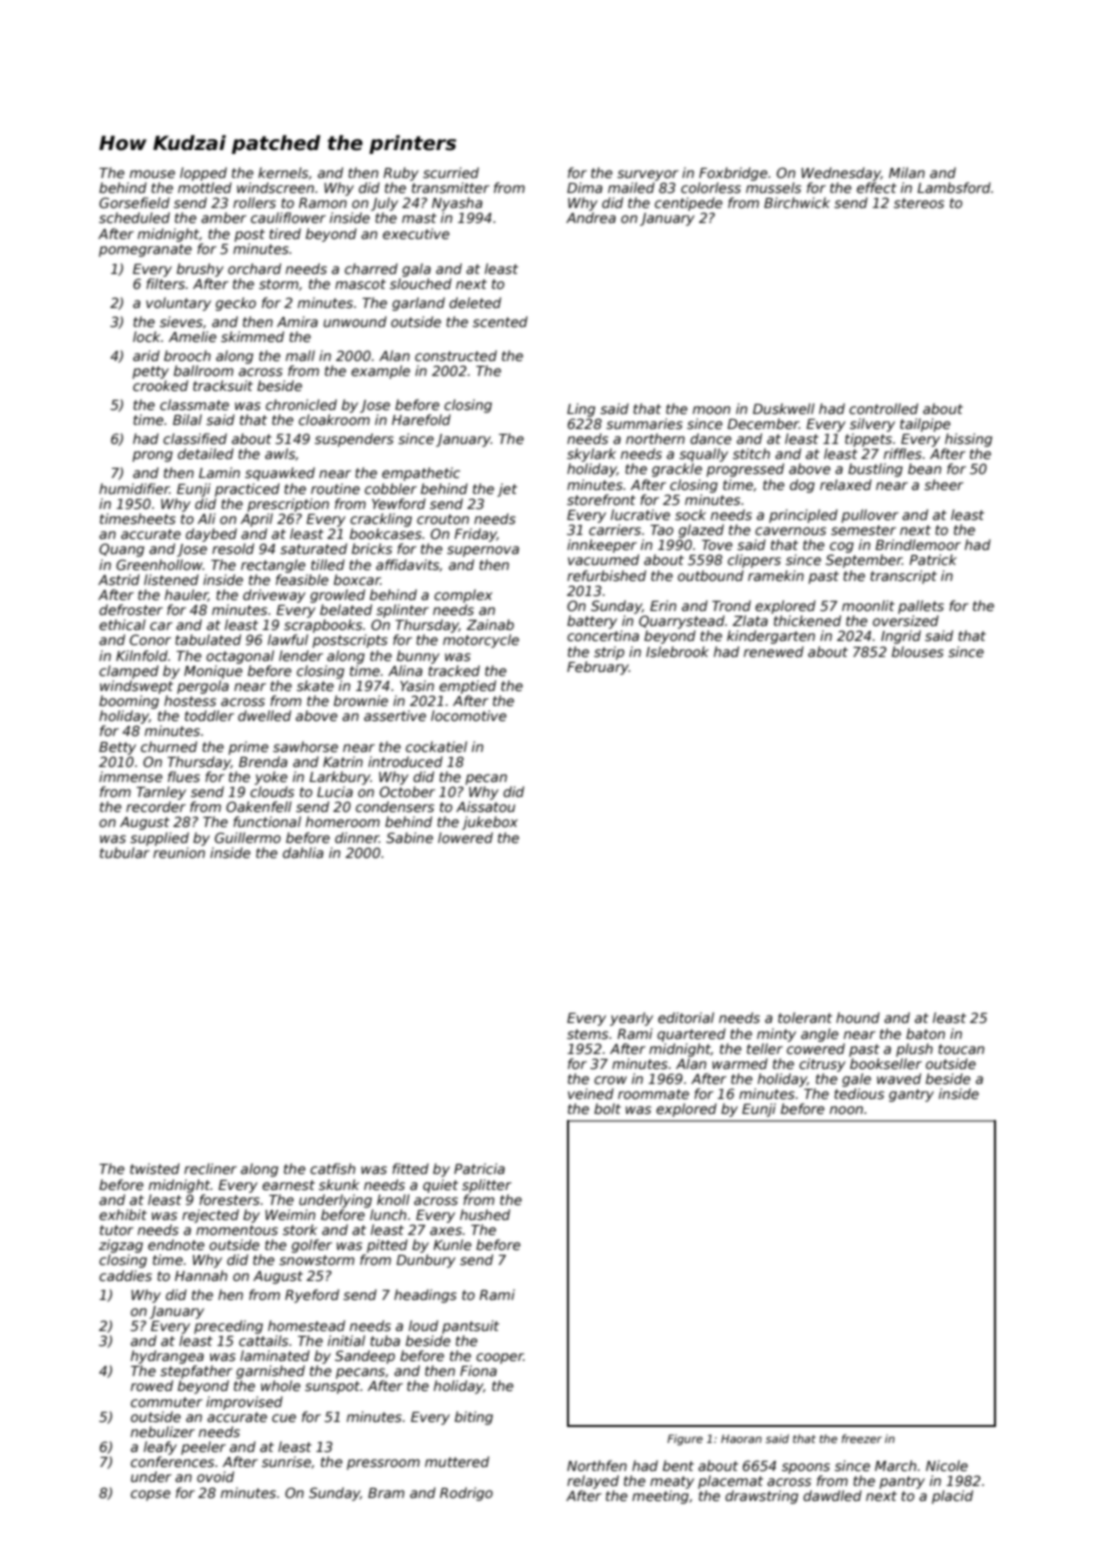 This screenshot has width=1095, height=1548. What do you see at coordinates (151, 1495) in the screenshot?
I see `copse` at bounding box center [151, 1495].
